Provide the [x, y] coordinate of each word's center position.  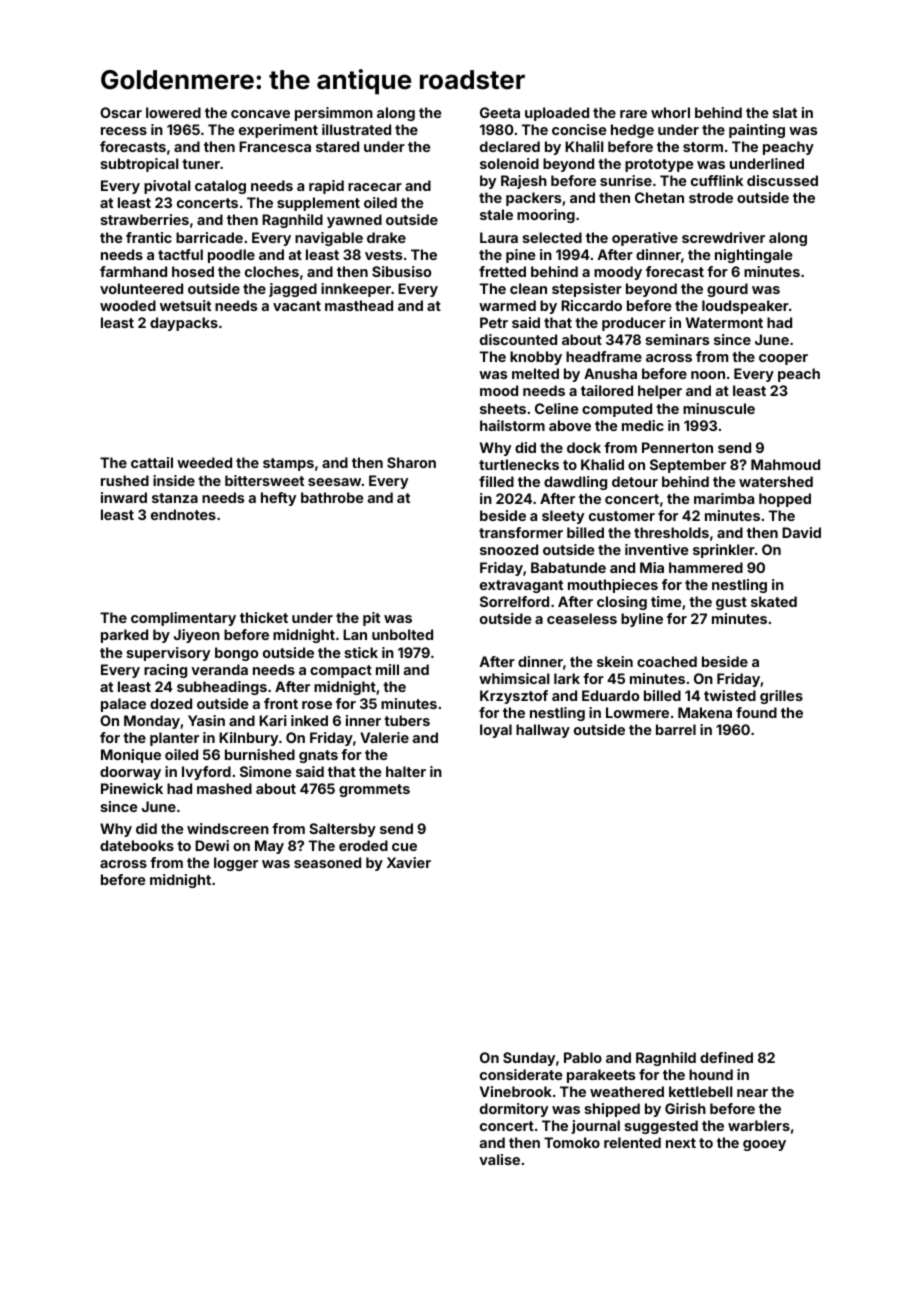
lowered [173, 112]
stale [496, 214]
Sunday [529, 1059]
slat [785, 112]
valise [499, 1159]
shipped [612, 1110]
